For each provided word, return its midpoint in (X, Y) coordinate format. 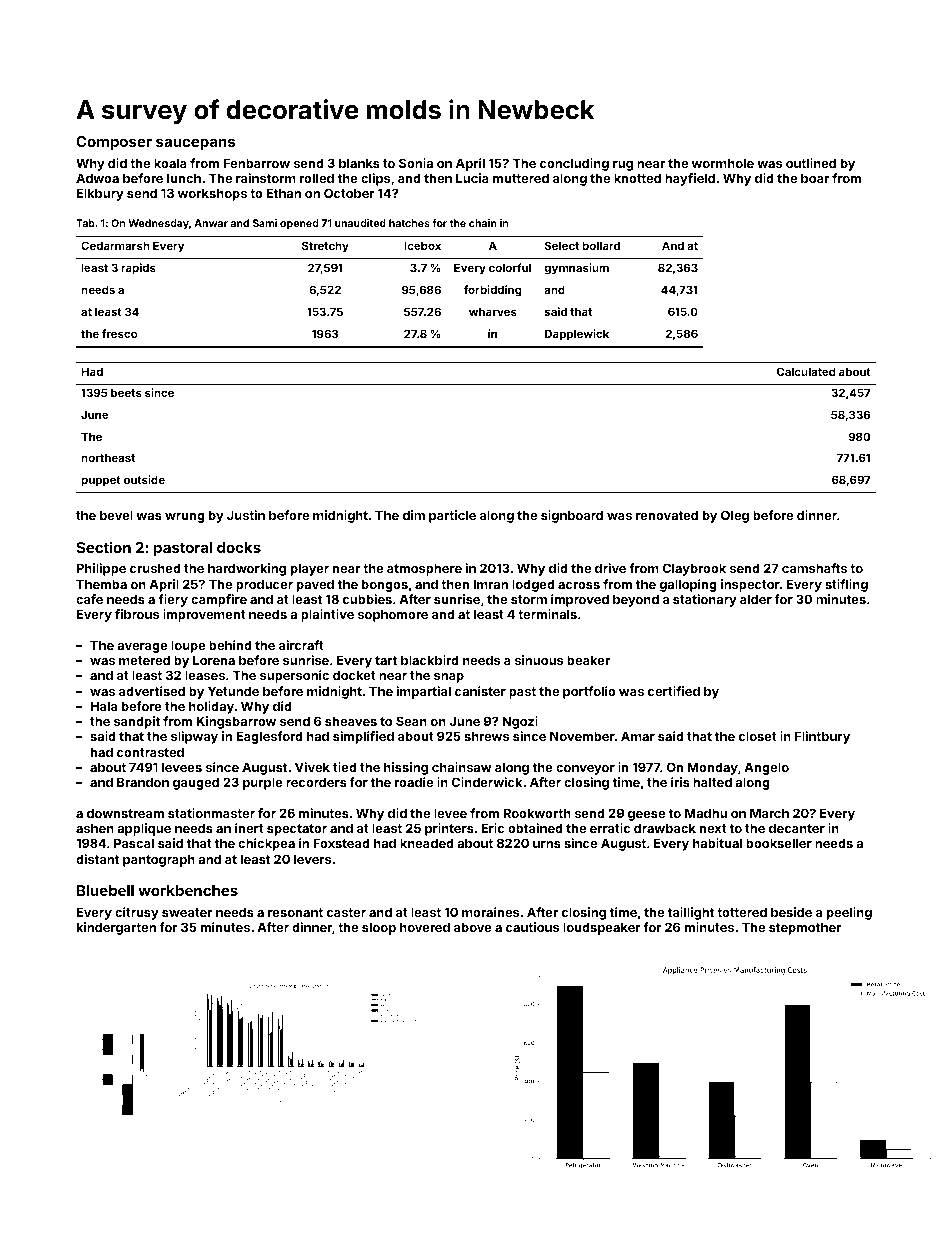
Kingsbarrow (236, 722)
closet (758, 736)
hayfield (690, 179)
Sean (411, 721)
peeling (849, 913)
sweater (187, 912)
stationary (705, 600)
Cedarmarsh (115, 245)
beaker (588, 660)
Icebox (422, 245)
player (310, 569)
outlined (811, 163)
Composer (114, 143)
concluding (574, 164)
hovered (425, 927)
